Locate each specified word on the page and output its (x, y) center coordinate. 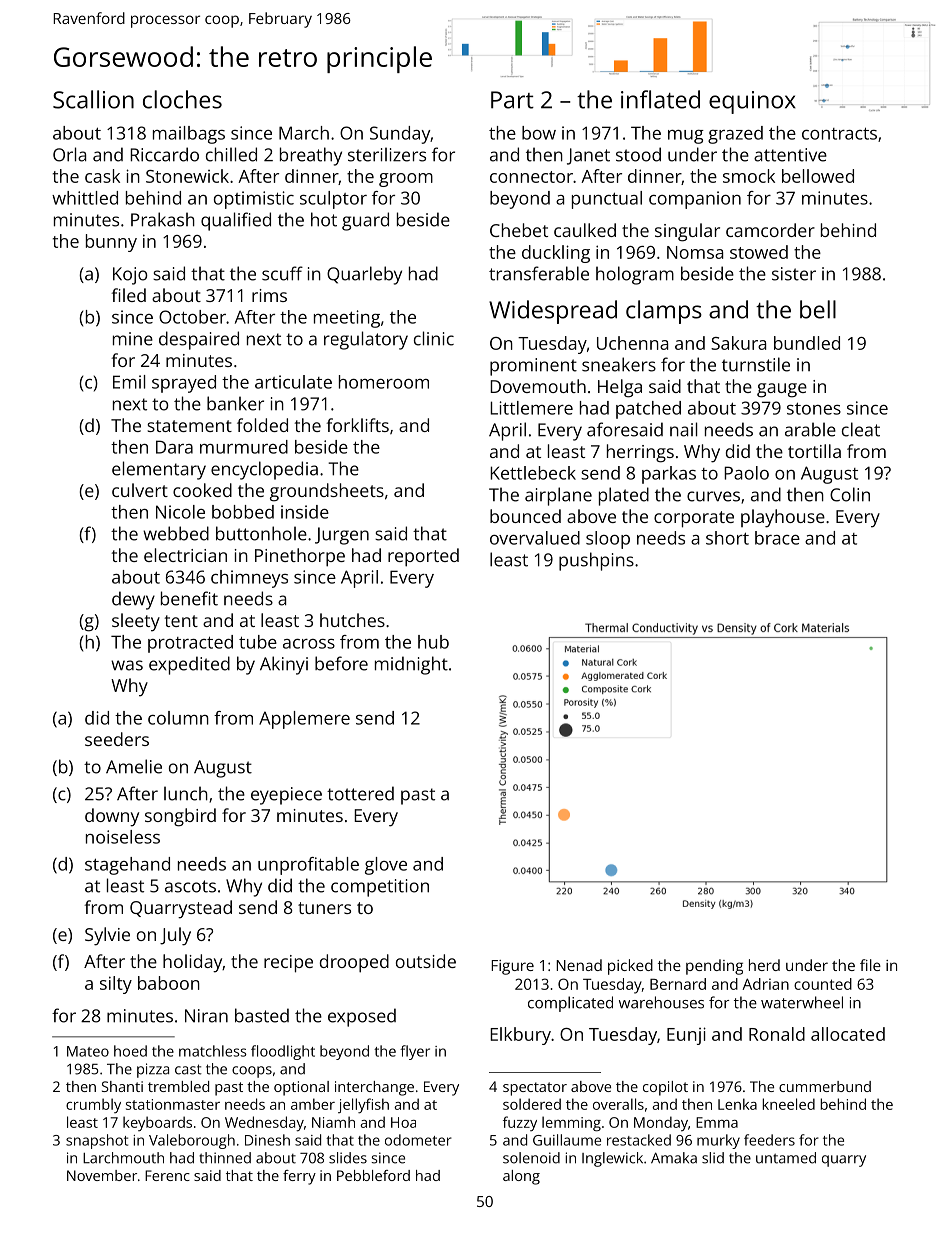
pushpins (596, 561)
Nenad (579, 965)
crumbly (93, 1105)
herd (764, 965)
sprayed (184, 384)
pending (714, 967)
